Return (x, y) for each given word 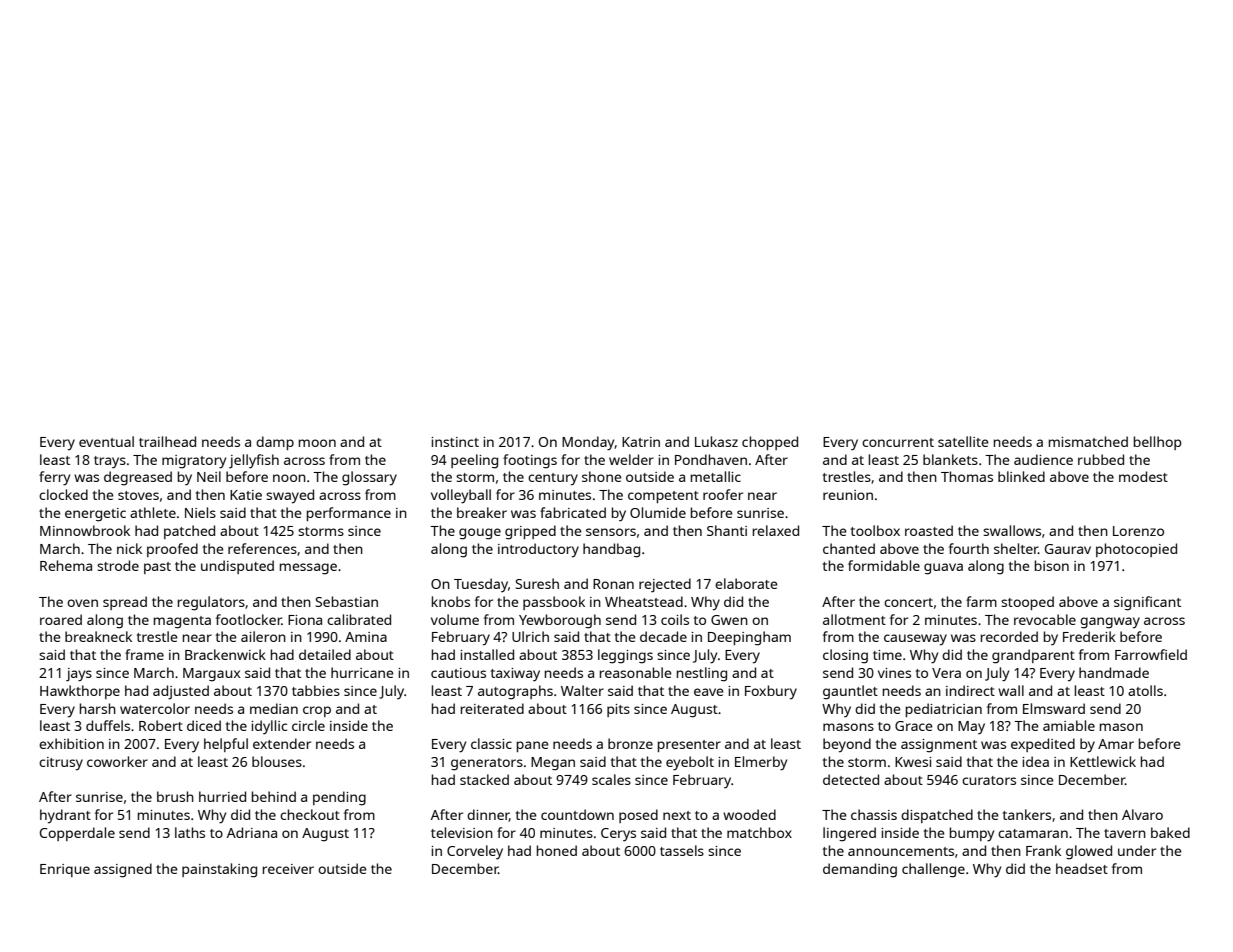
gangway (1110, 623)
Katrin (641, 442)
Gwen (729, 620)
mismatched (1088, 441)
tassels (682, 850)
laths (190, 832)
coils (675, 619)
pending (339, 798)
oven (82, 603)
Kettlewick (1103, 761)
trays (110, 462)
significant (1147, 603)
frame (144, 654)
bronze (630, 743)
